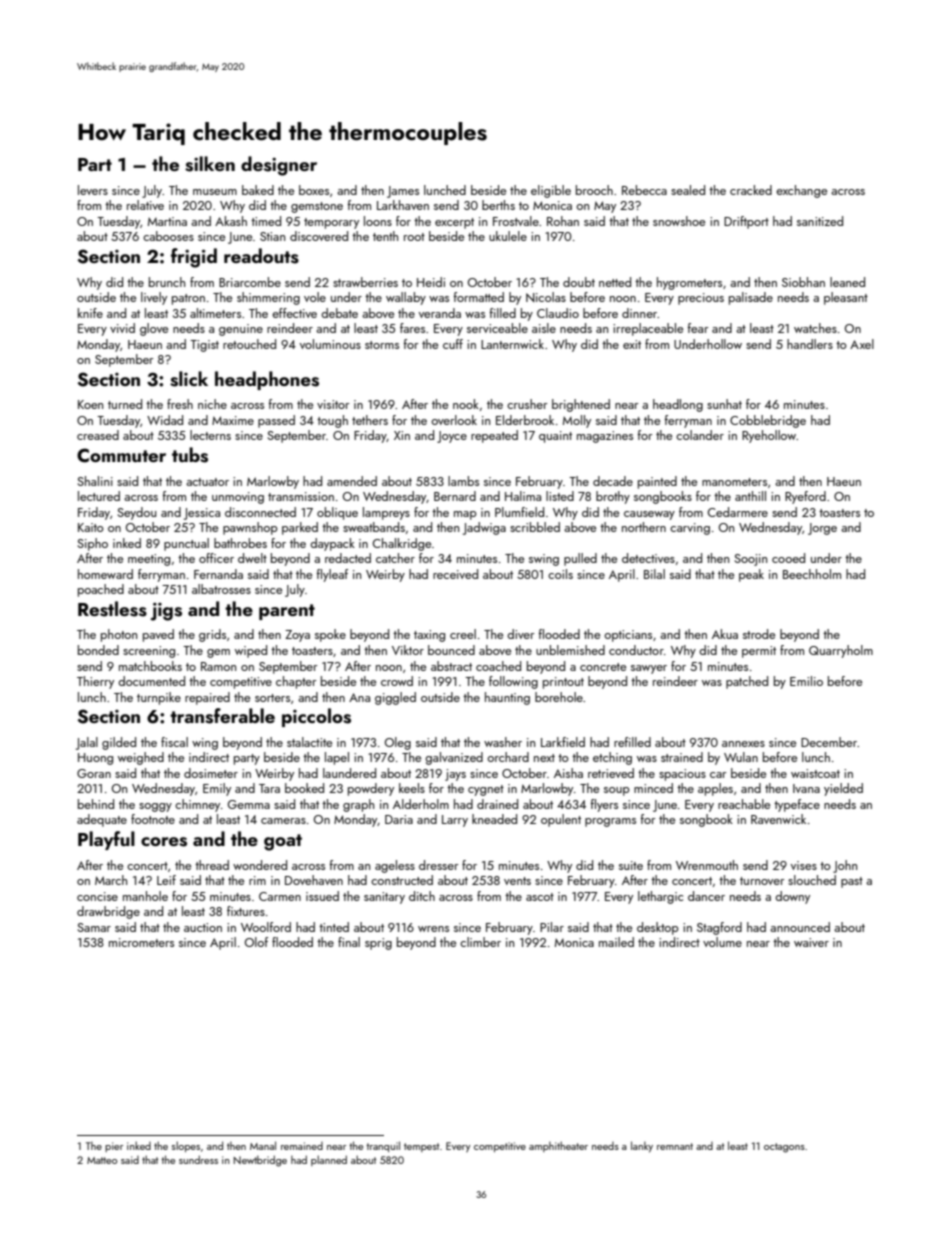 Image resolution: width=952 pixels, height=1233 pixels. I want to click on Maxime, so click(233, 420).
